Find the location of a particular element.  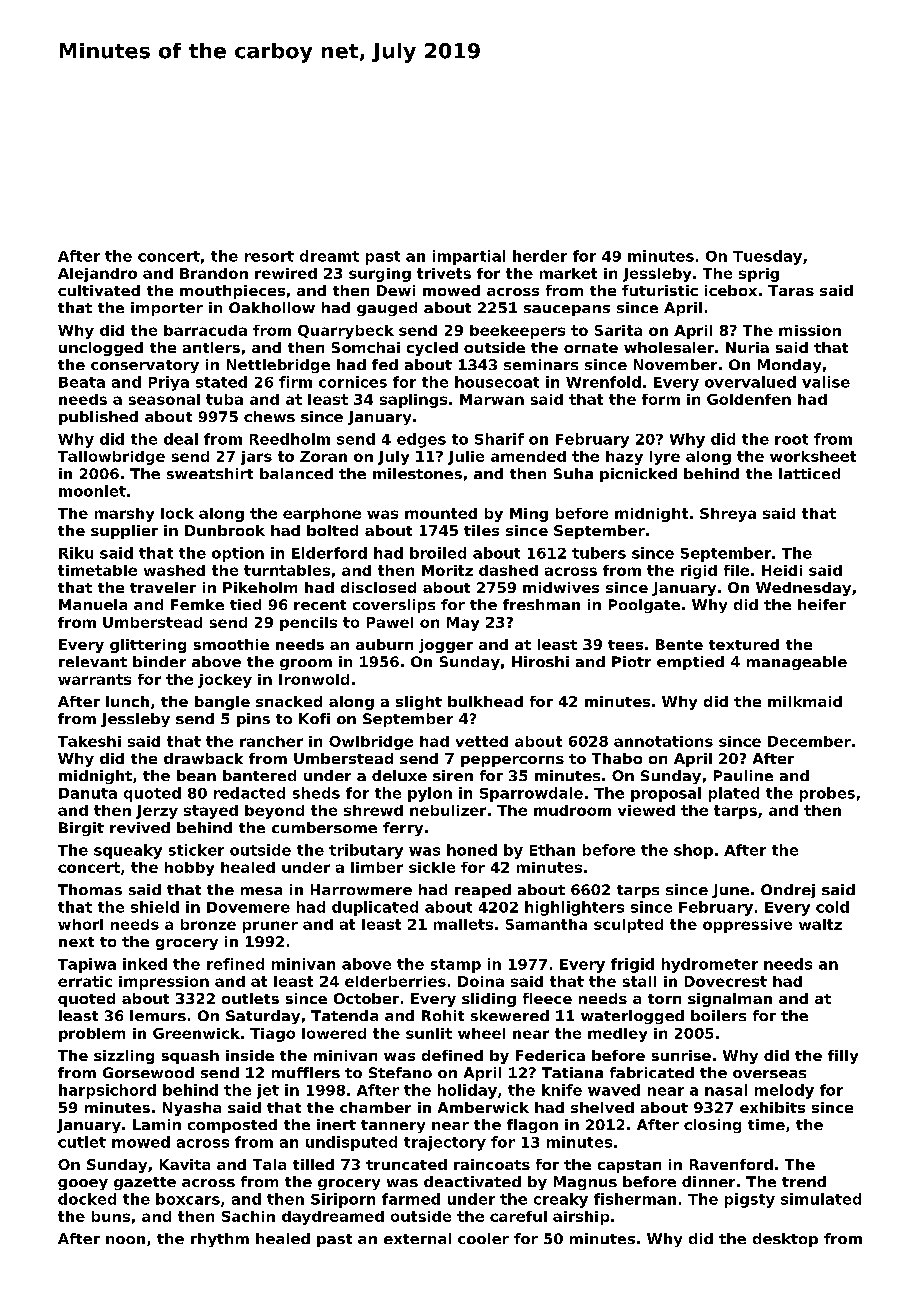

November is located at coordinates (675, 364).
